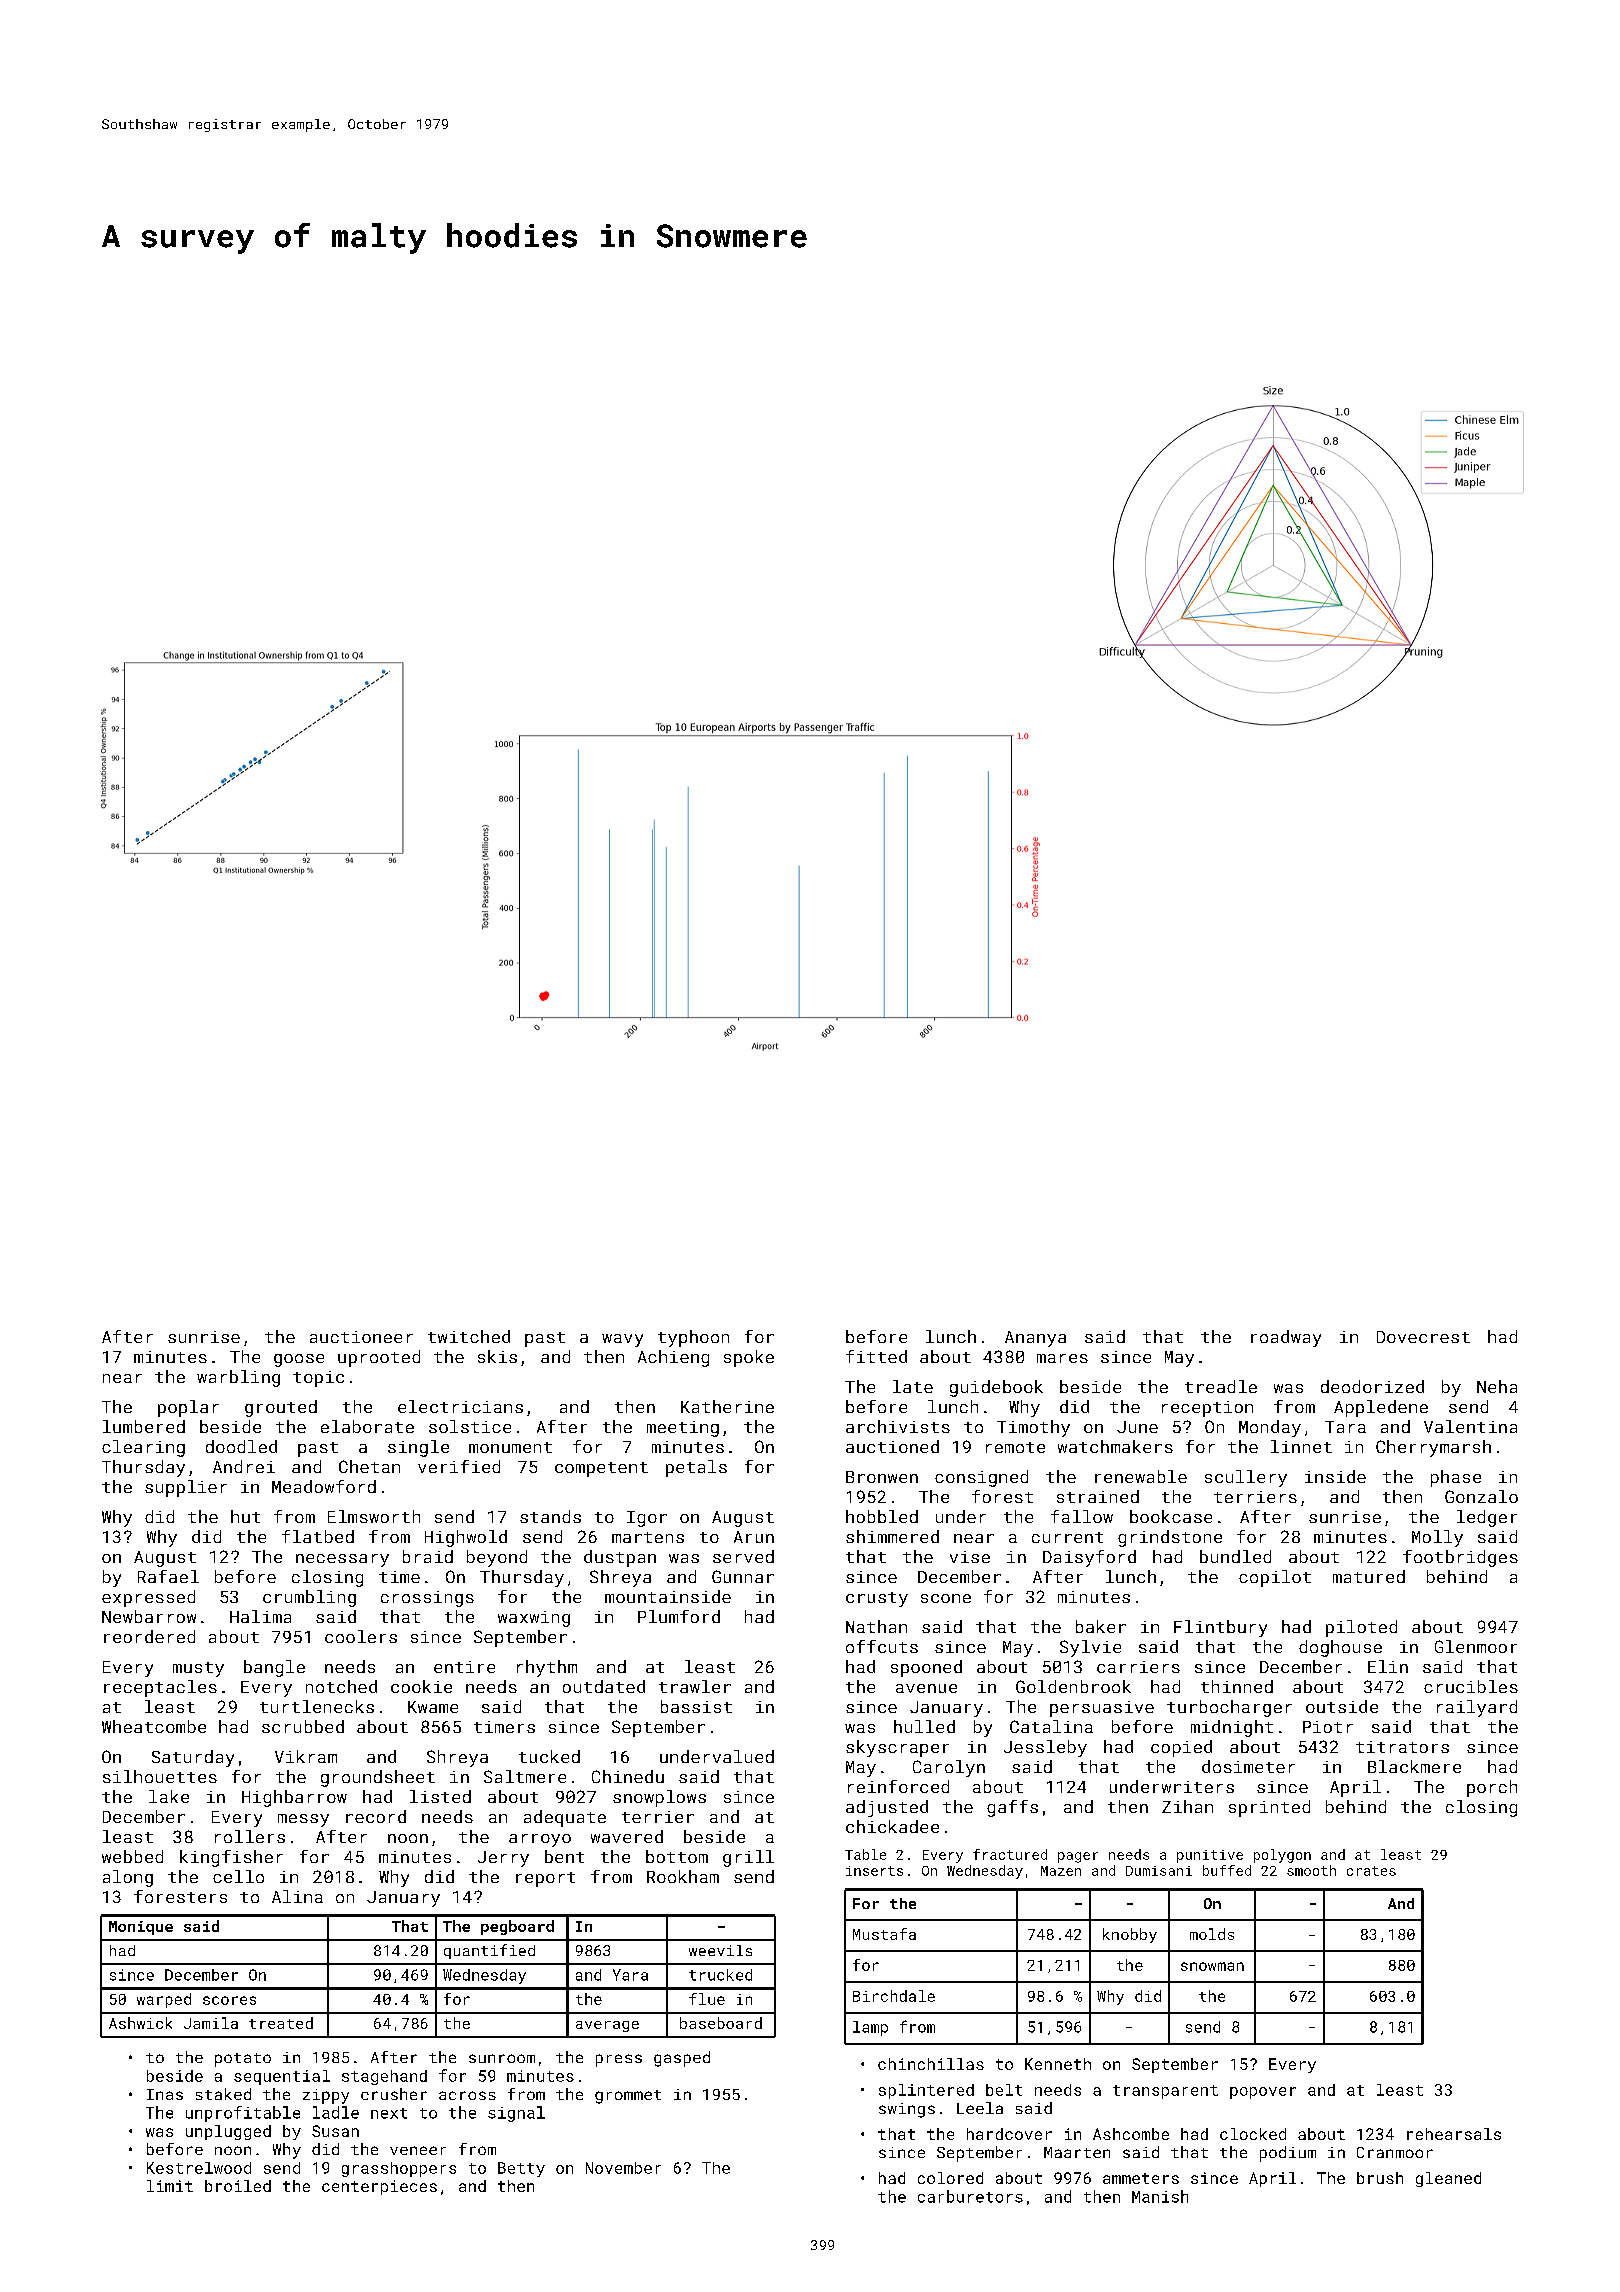 This screenshot has height=2292, width=1620. Describe the element at coordinates (238, 2186) in the screenshot. I see `broiled` at that location.
